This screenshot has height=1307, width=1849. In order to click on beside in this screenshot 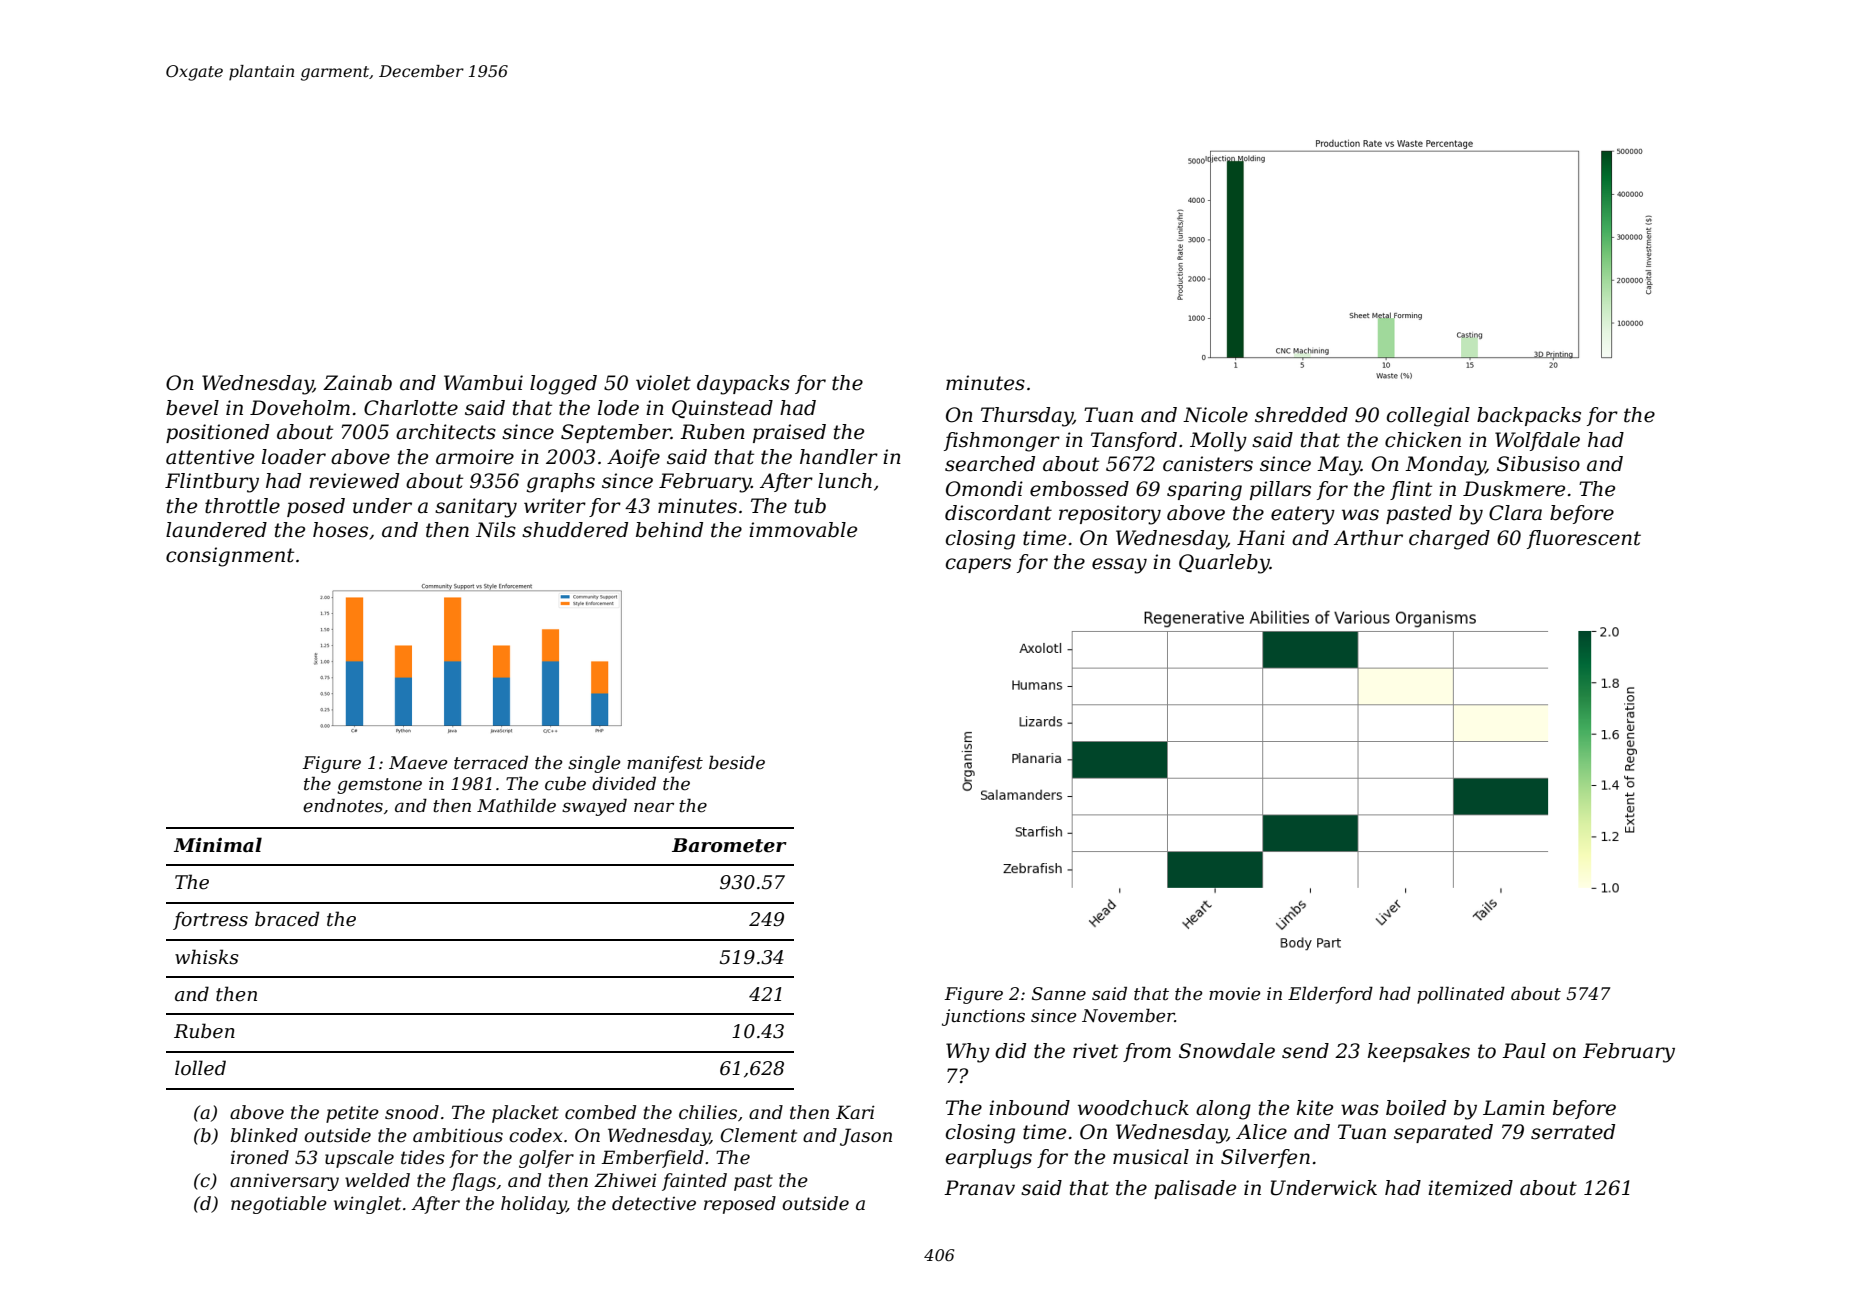, I will do `click(737, 762)`.
